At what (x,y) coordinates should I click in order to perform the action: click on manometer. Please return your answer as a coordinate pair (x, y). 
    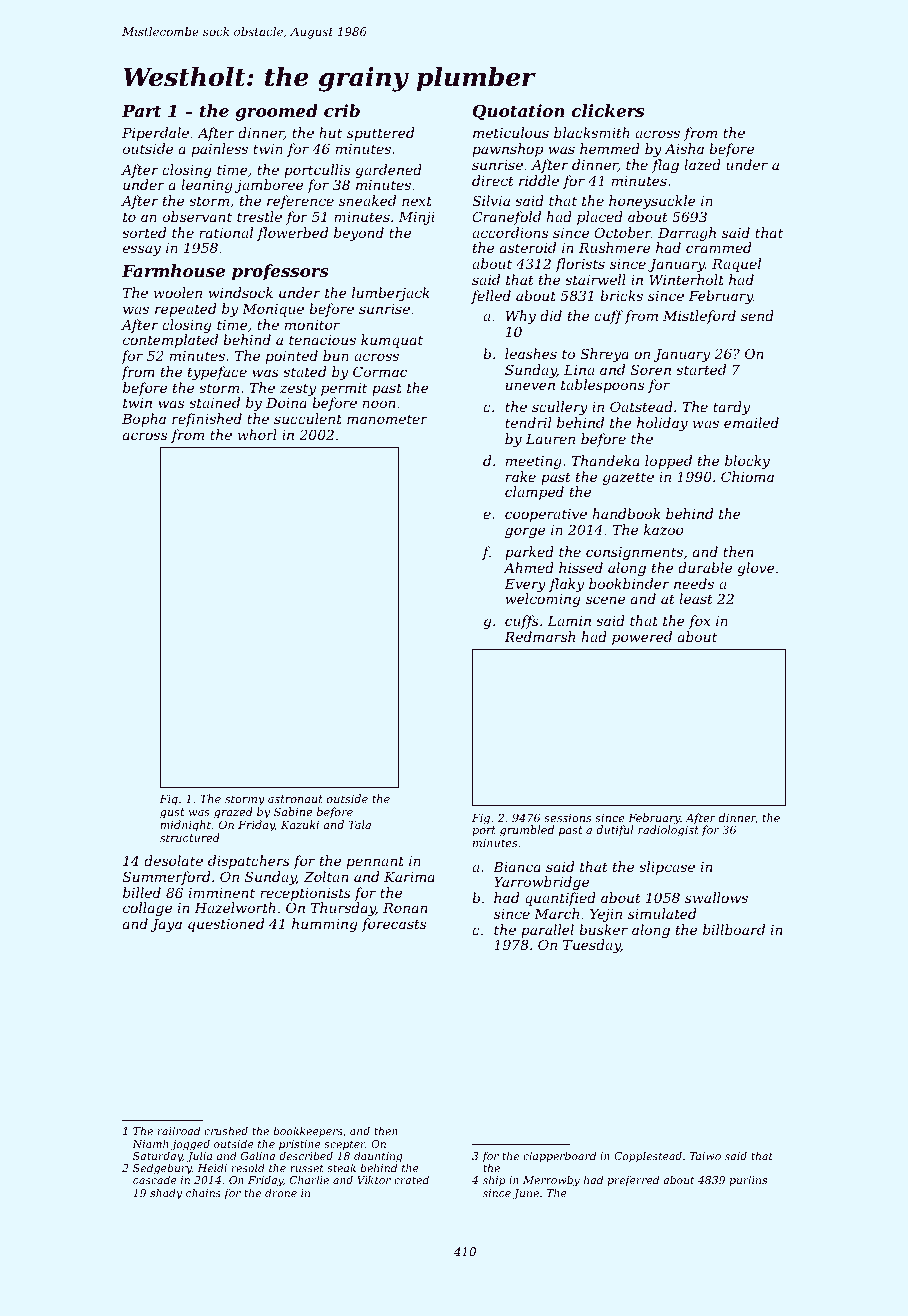
    Looking at the image, I should click on (387, 419).
